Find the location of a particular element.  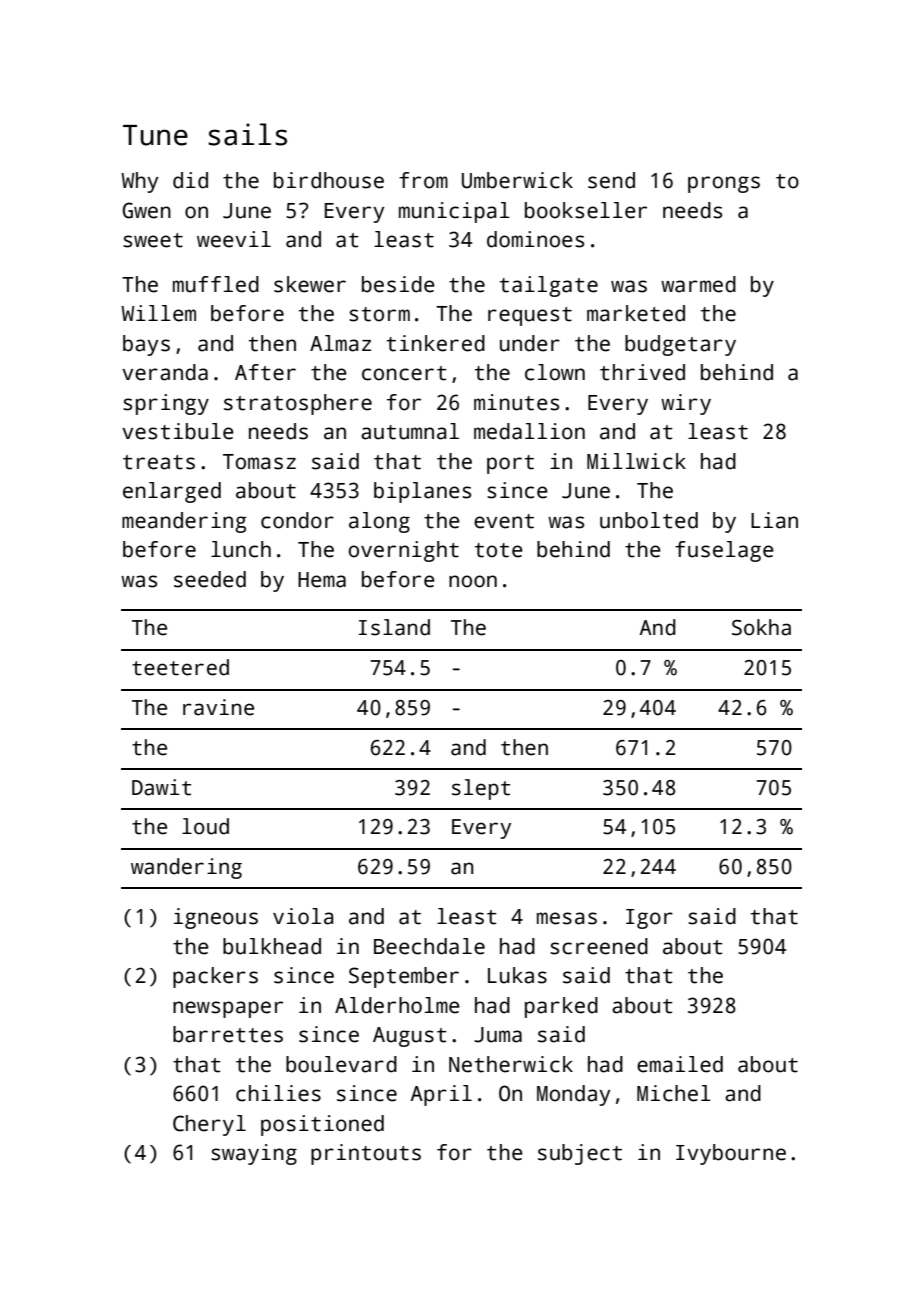

Igor is located at coordinates (649, 919).
